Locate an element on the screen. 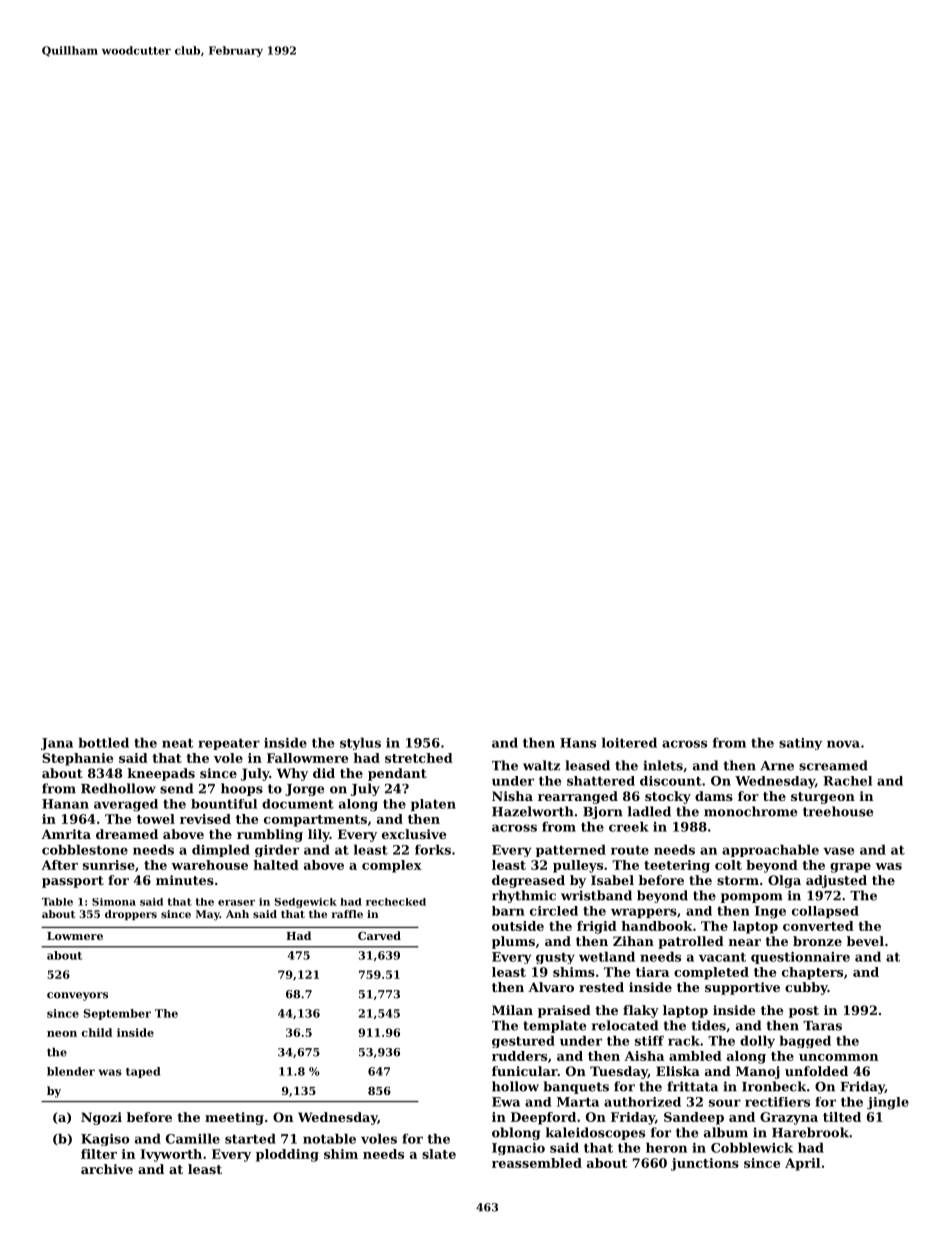  treehouse is located at coordinates (838, 811).
